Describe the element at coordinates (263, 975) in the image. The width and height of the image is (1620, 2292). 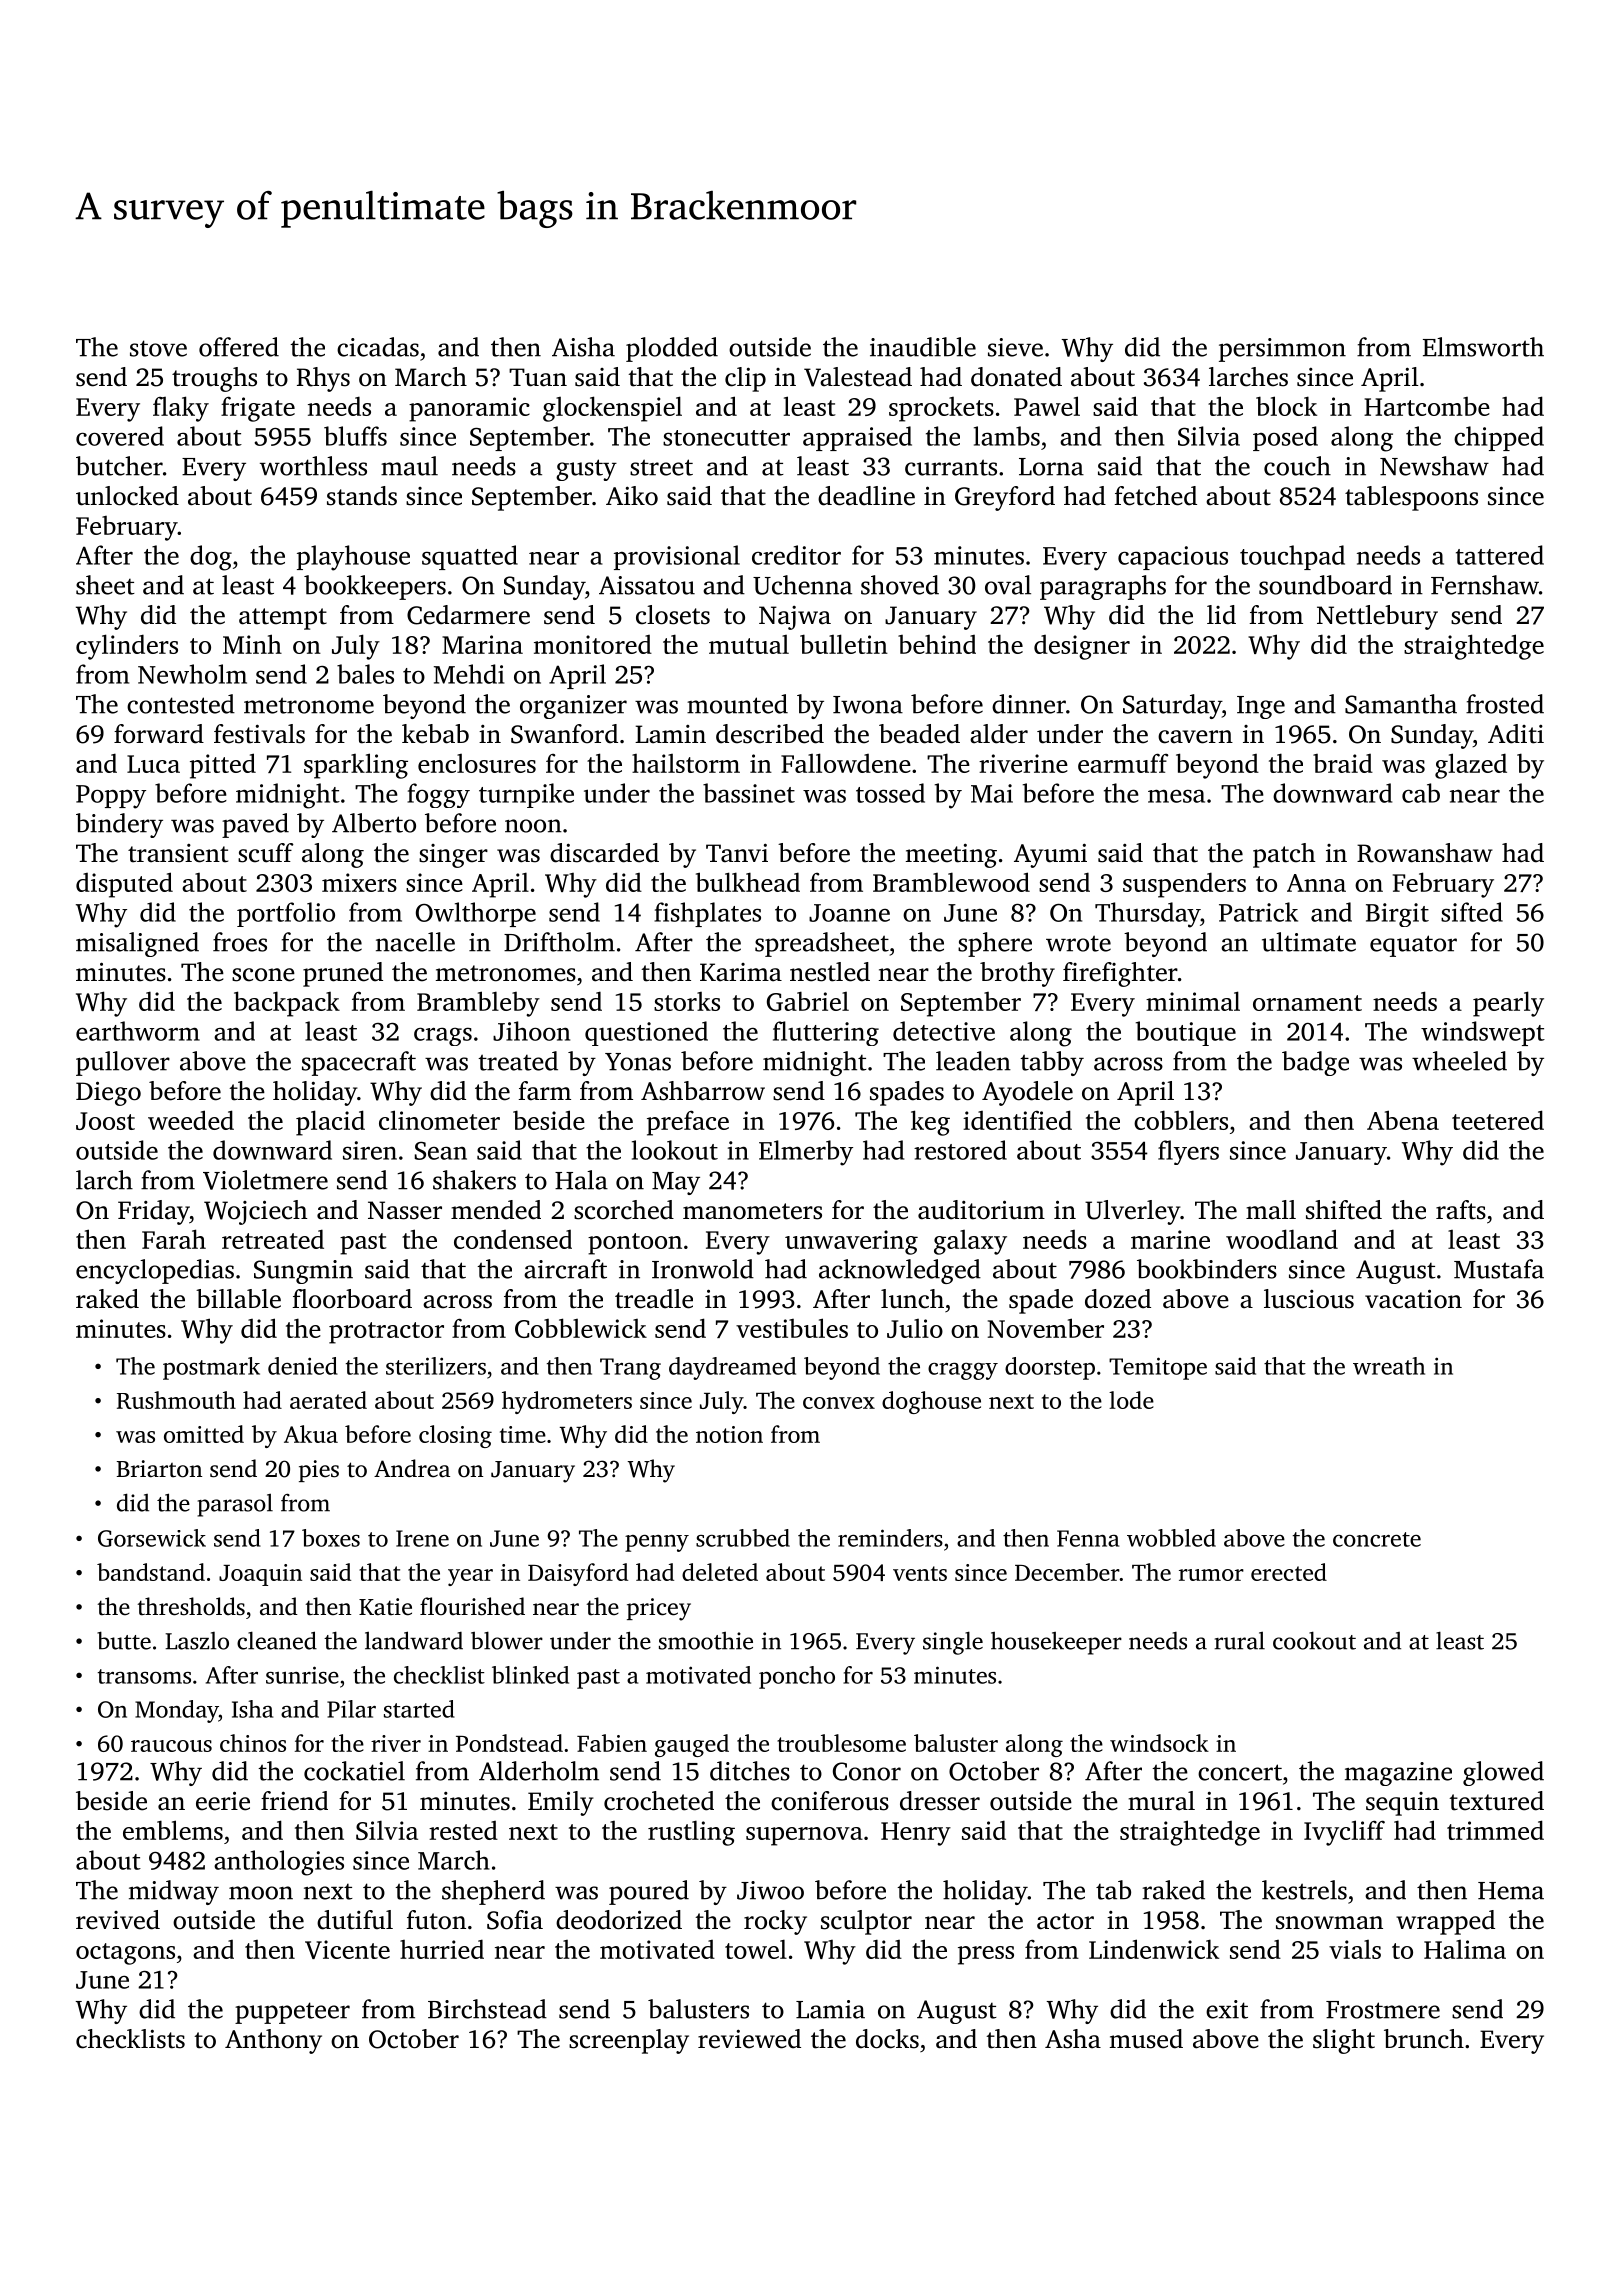
I see `scone` at that location.
